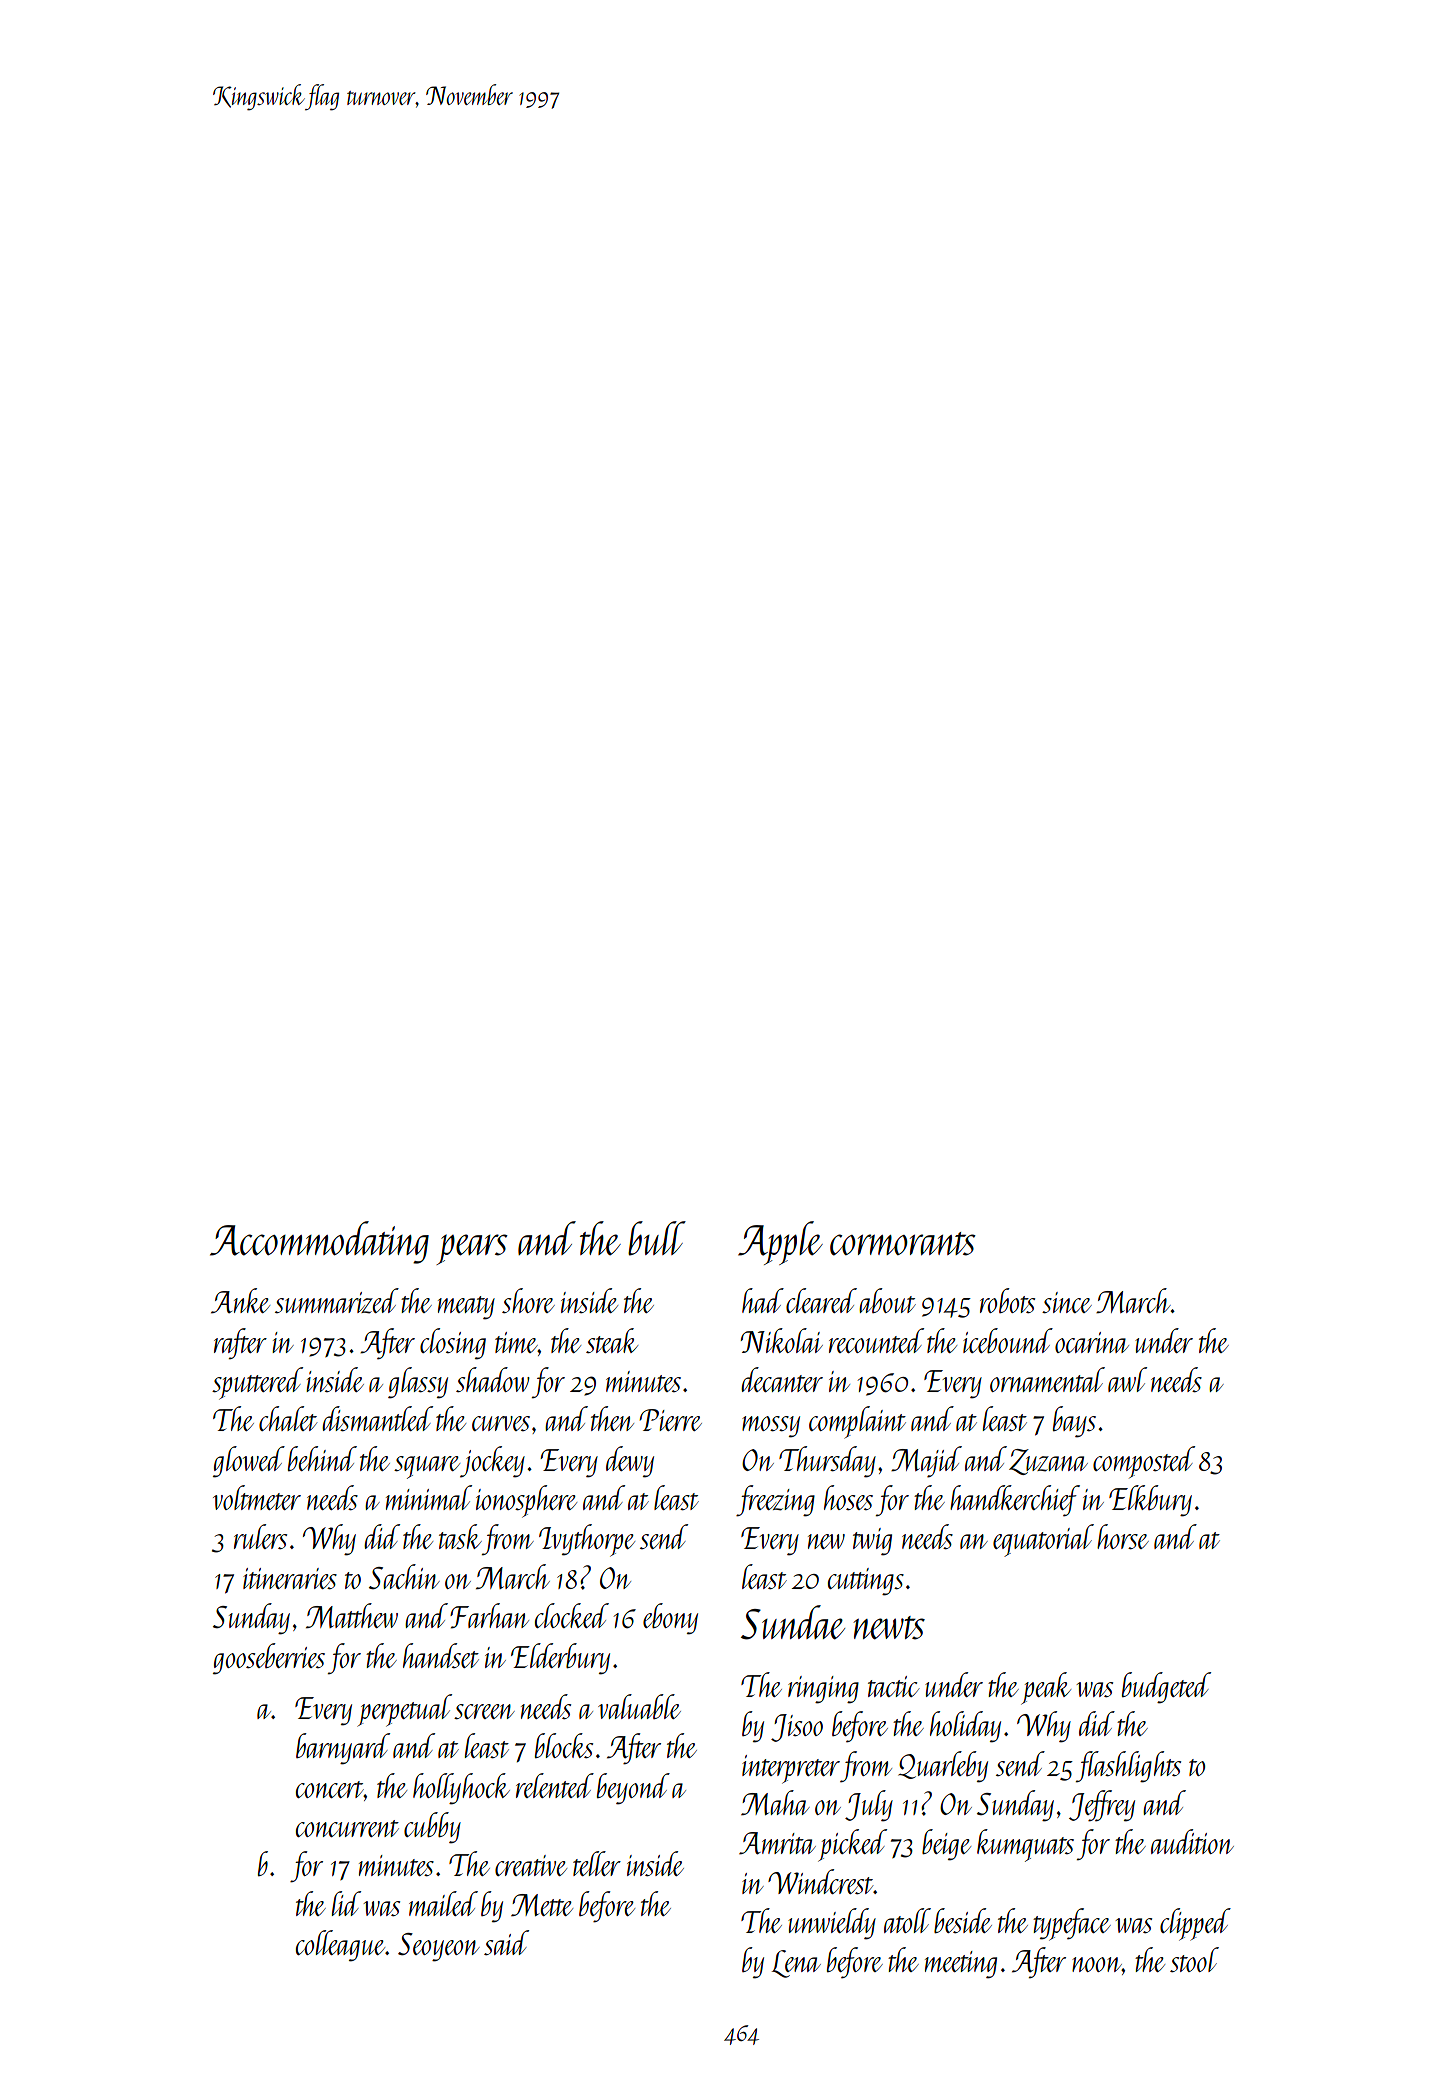 This image has height=2100, width=1450. What do you see at coordinates (1046, 1688) in the image?
I see `peak` at bounding box center [1046, 1688].
